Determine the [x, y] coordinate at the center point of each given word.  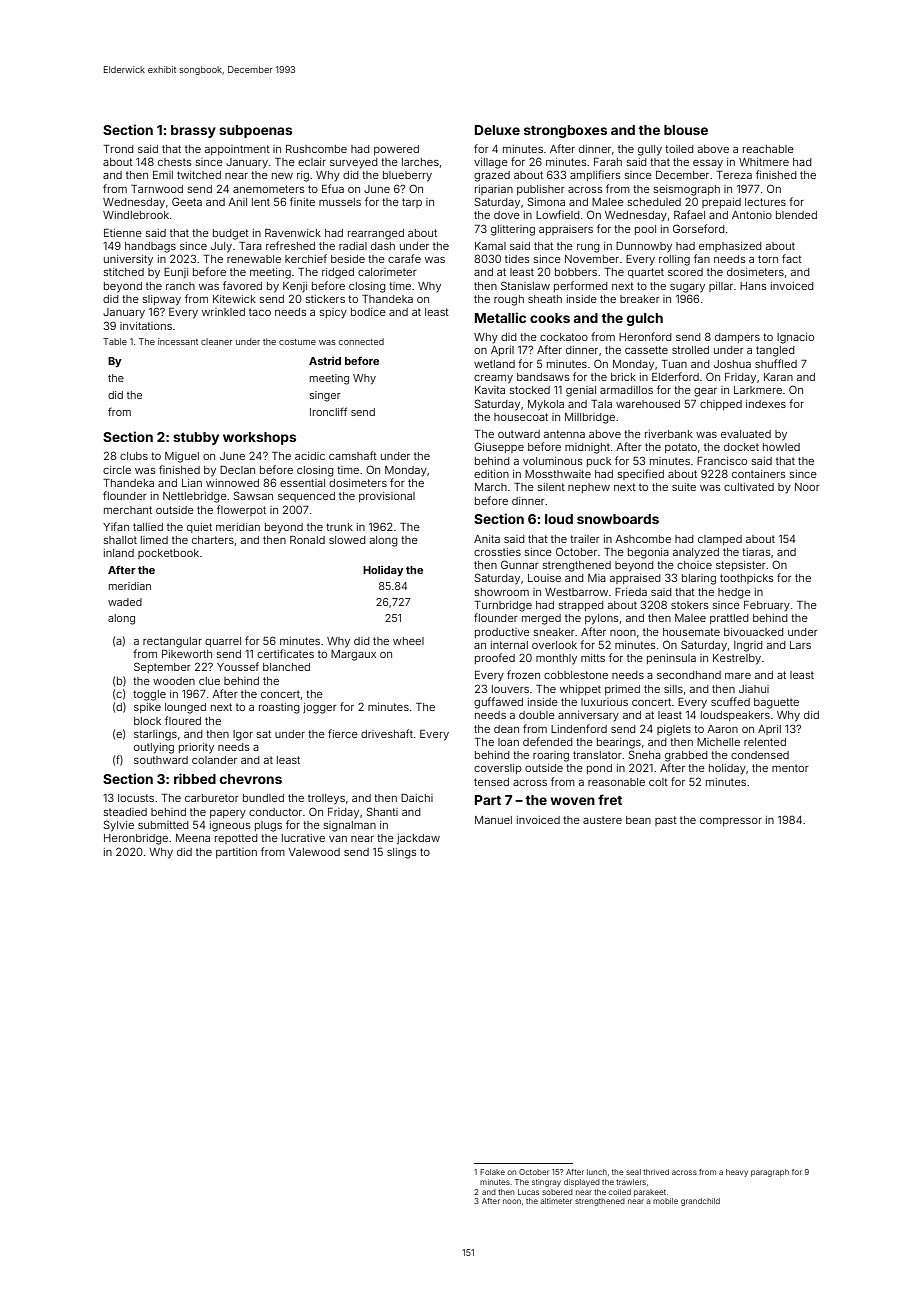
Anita [487, 539]
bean [638, 820]
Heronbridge [136, 839]
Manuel [493, 820]
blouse [686, 130]
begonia [648, 553]
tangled [775, 351]
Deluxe [497, 130]
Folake [492, 1172]
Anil [237, 202]
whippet [580, 690]
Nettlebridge [195, 497]
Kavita [490, 390]
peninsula [671, 659]
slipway [162, 300]
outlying [154, 748]
